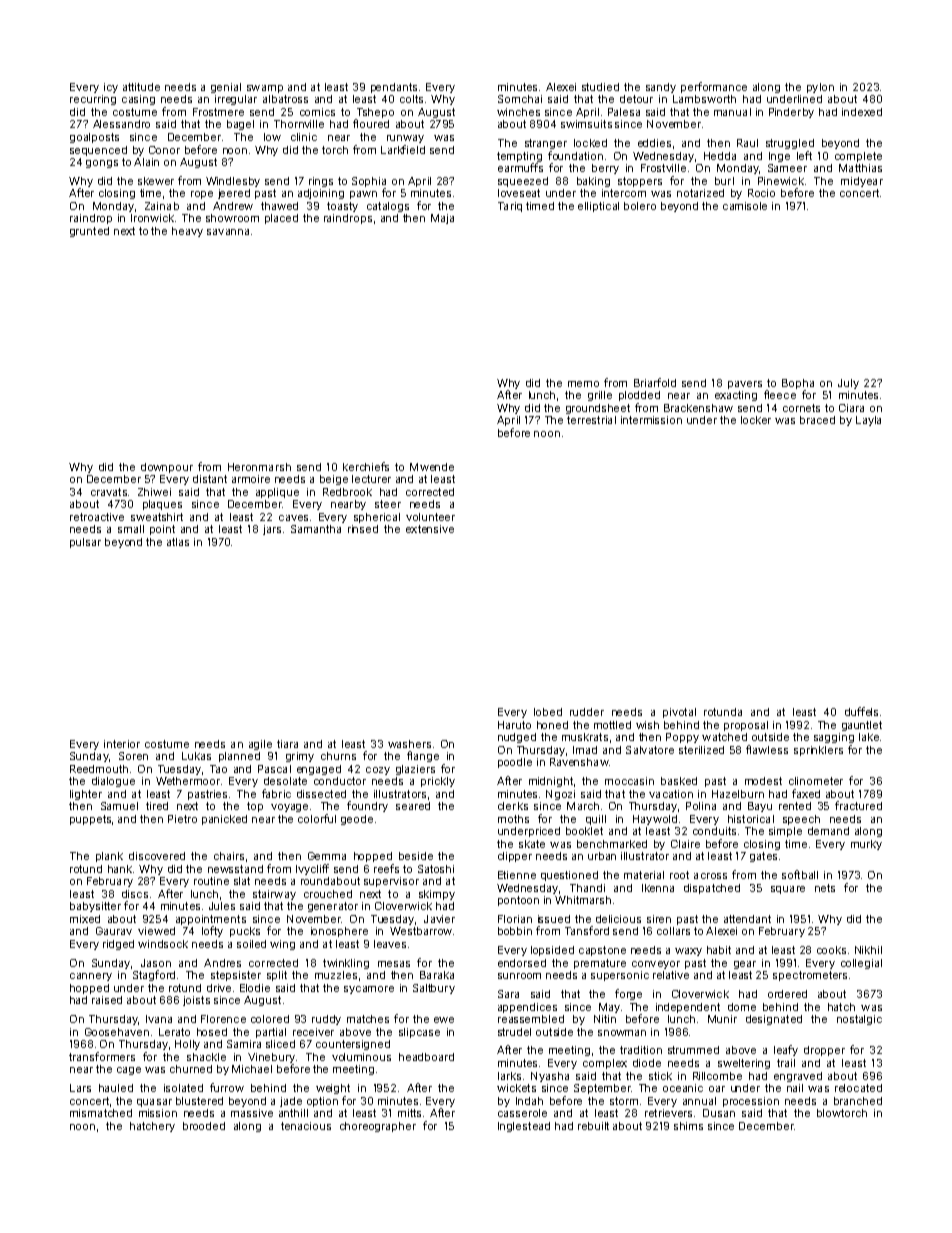 The width and height of the image is (952, 1233). Describe the element at coordinates (101, 1113) in the image. I see `mismatched` at that location.
